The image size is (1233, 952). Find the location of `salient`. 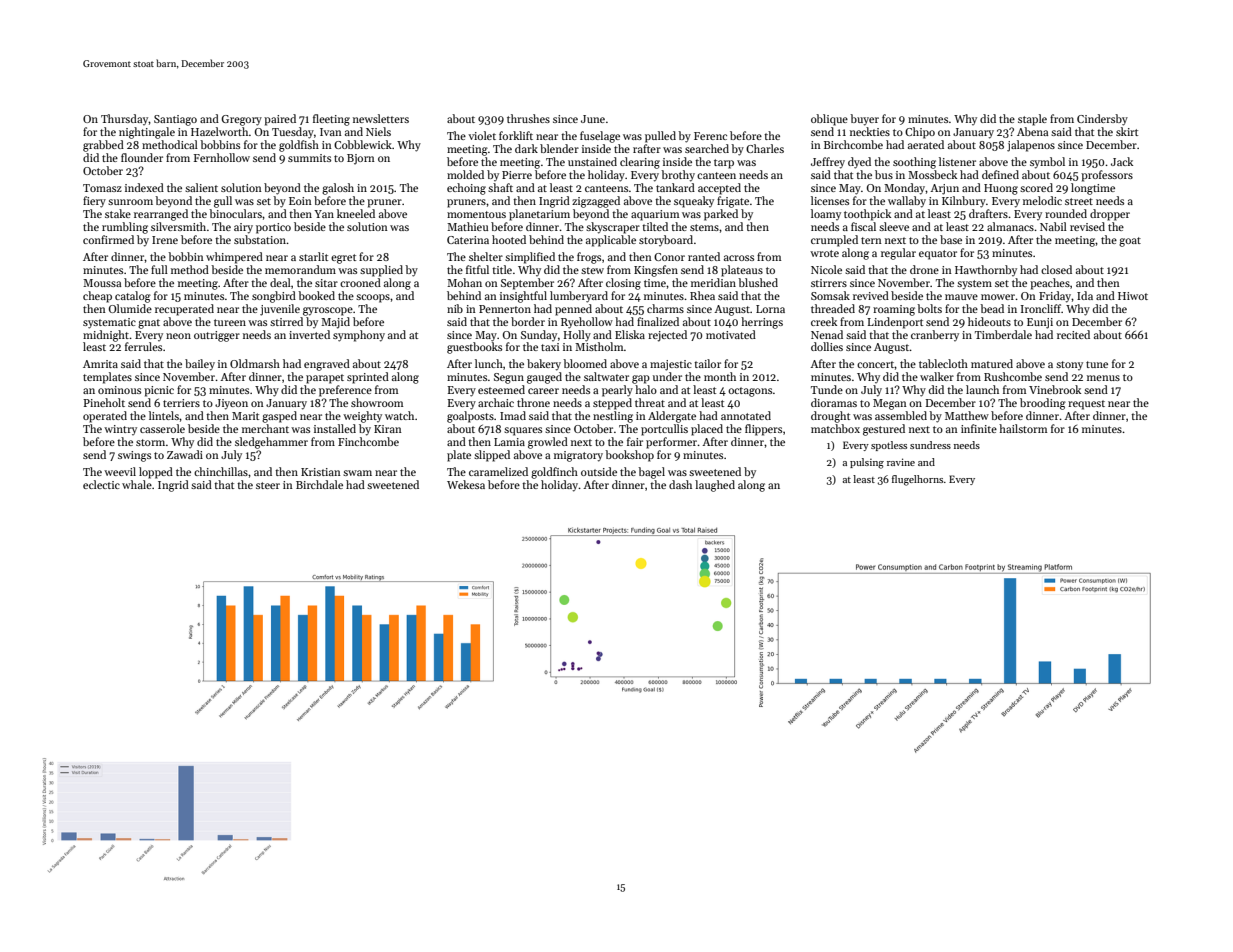

salient is located at coordinates (201, 187).
